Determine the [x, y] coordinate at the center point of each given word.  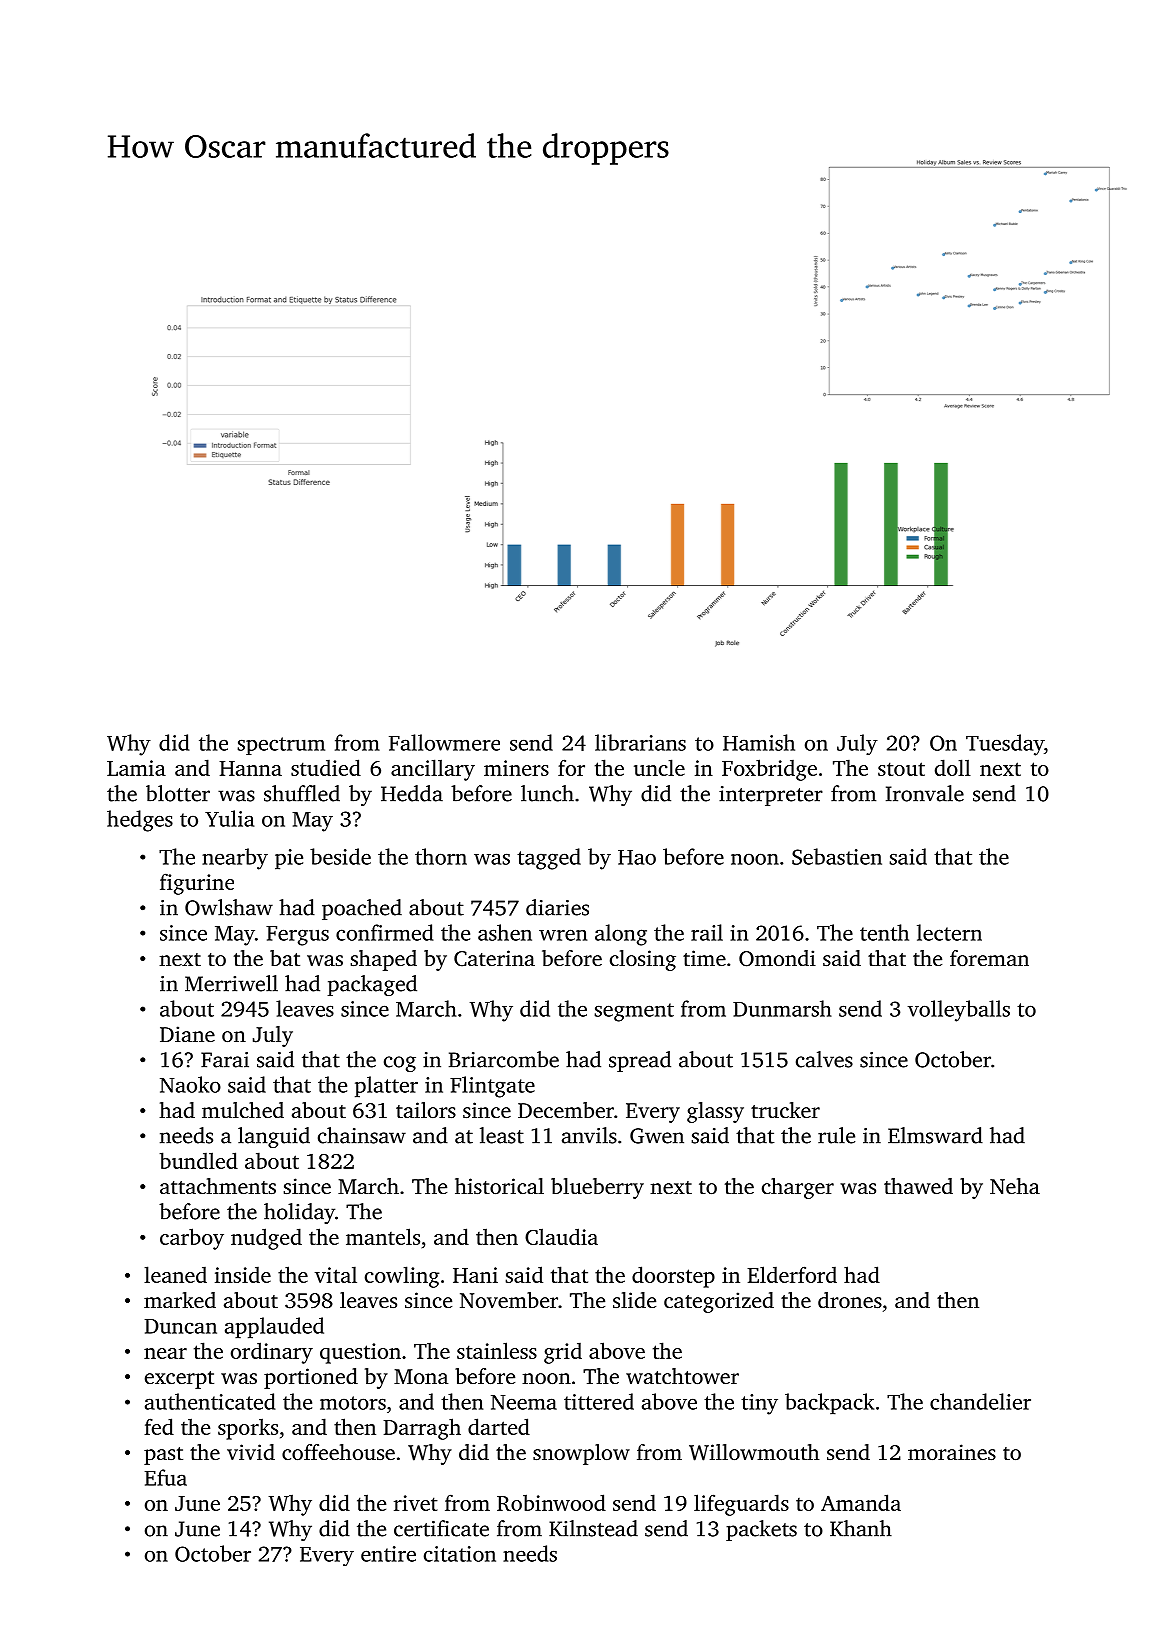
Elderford [792, 1274]
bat [285, 958]
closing [643, 960]
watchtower [682, 1376]
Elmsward [935, 1135]
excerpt [179, 1380]
